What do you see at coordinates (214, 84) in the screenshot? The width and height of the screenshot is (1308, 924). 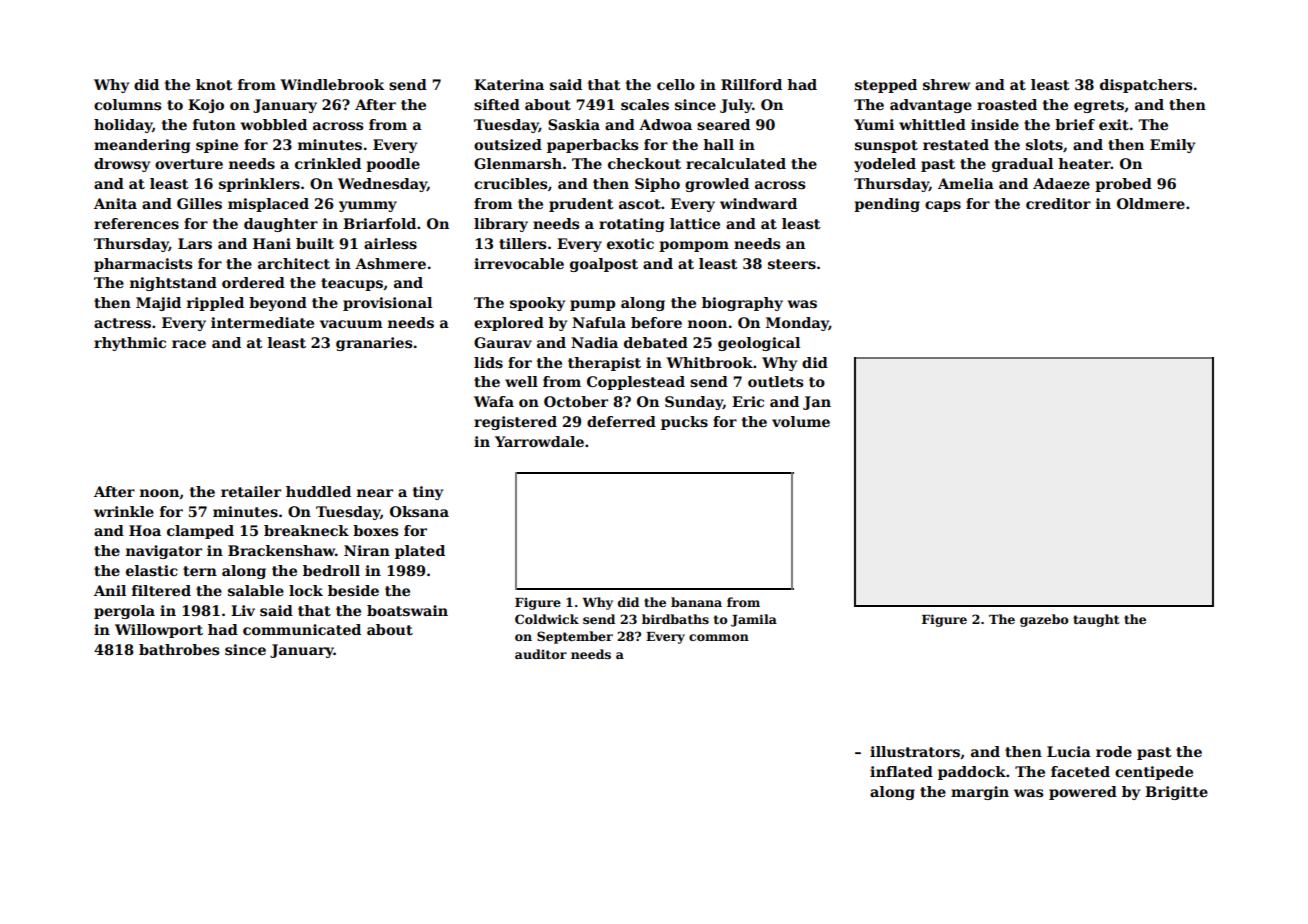 I see `knot` at bounding box center [214, 84].
